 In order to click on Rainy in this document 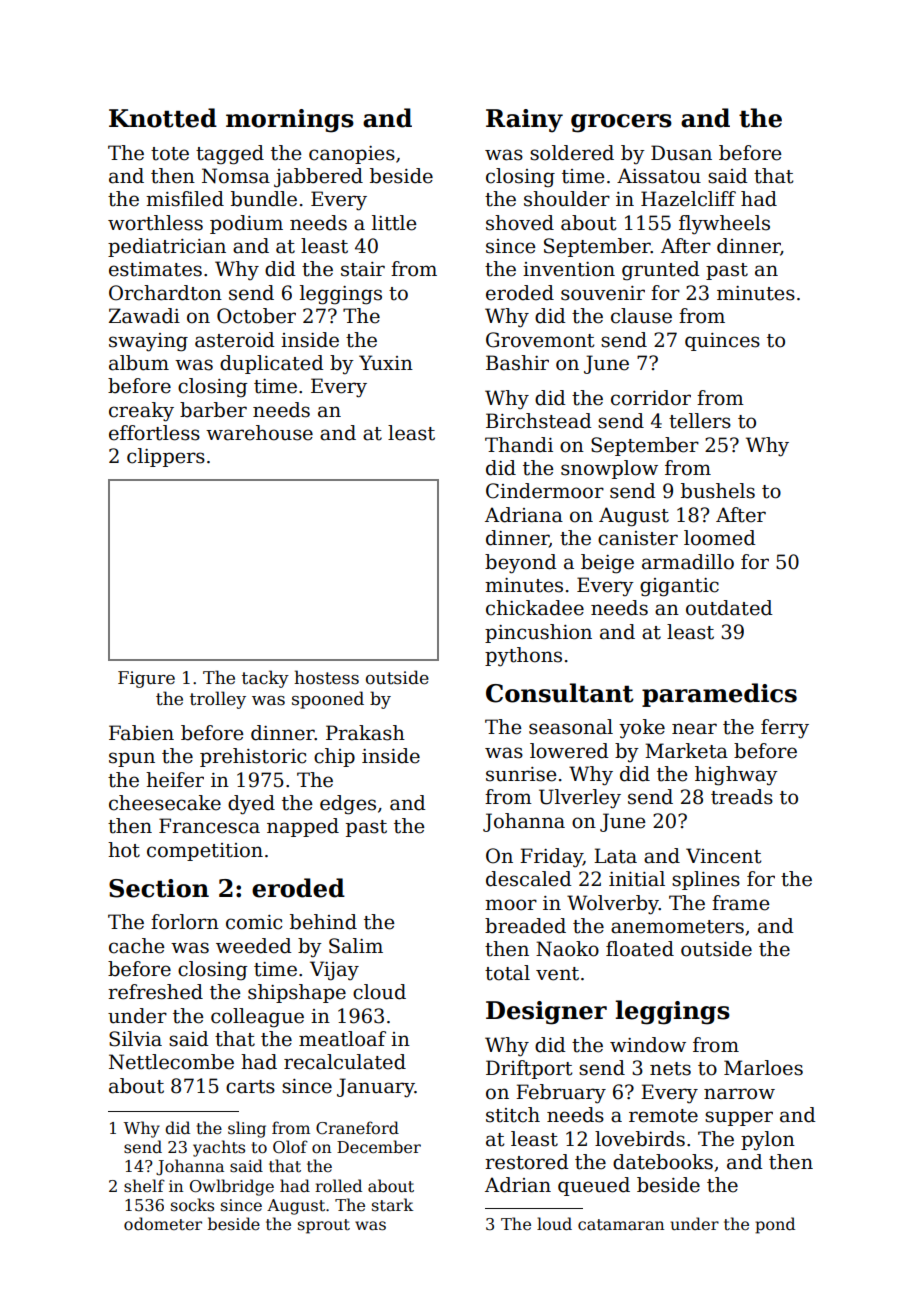, I will do `click(524, 121)`.
